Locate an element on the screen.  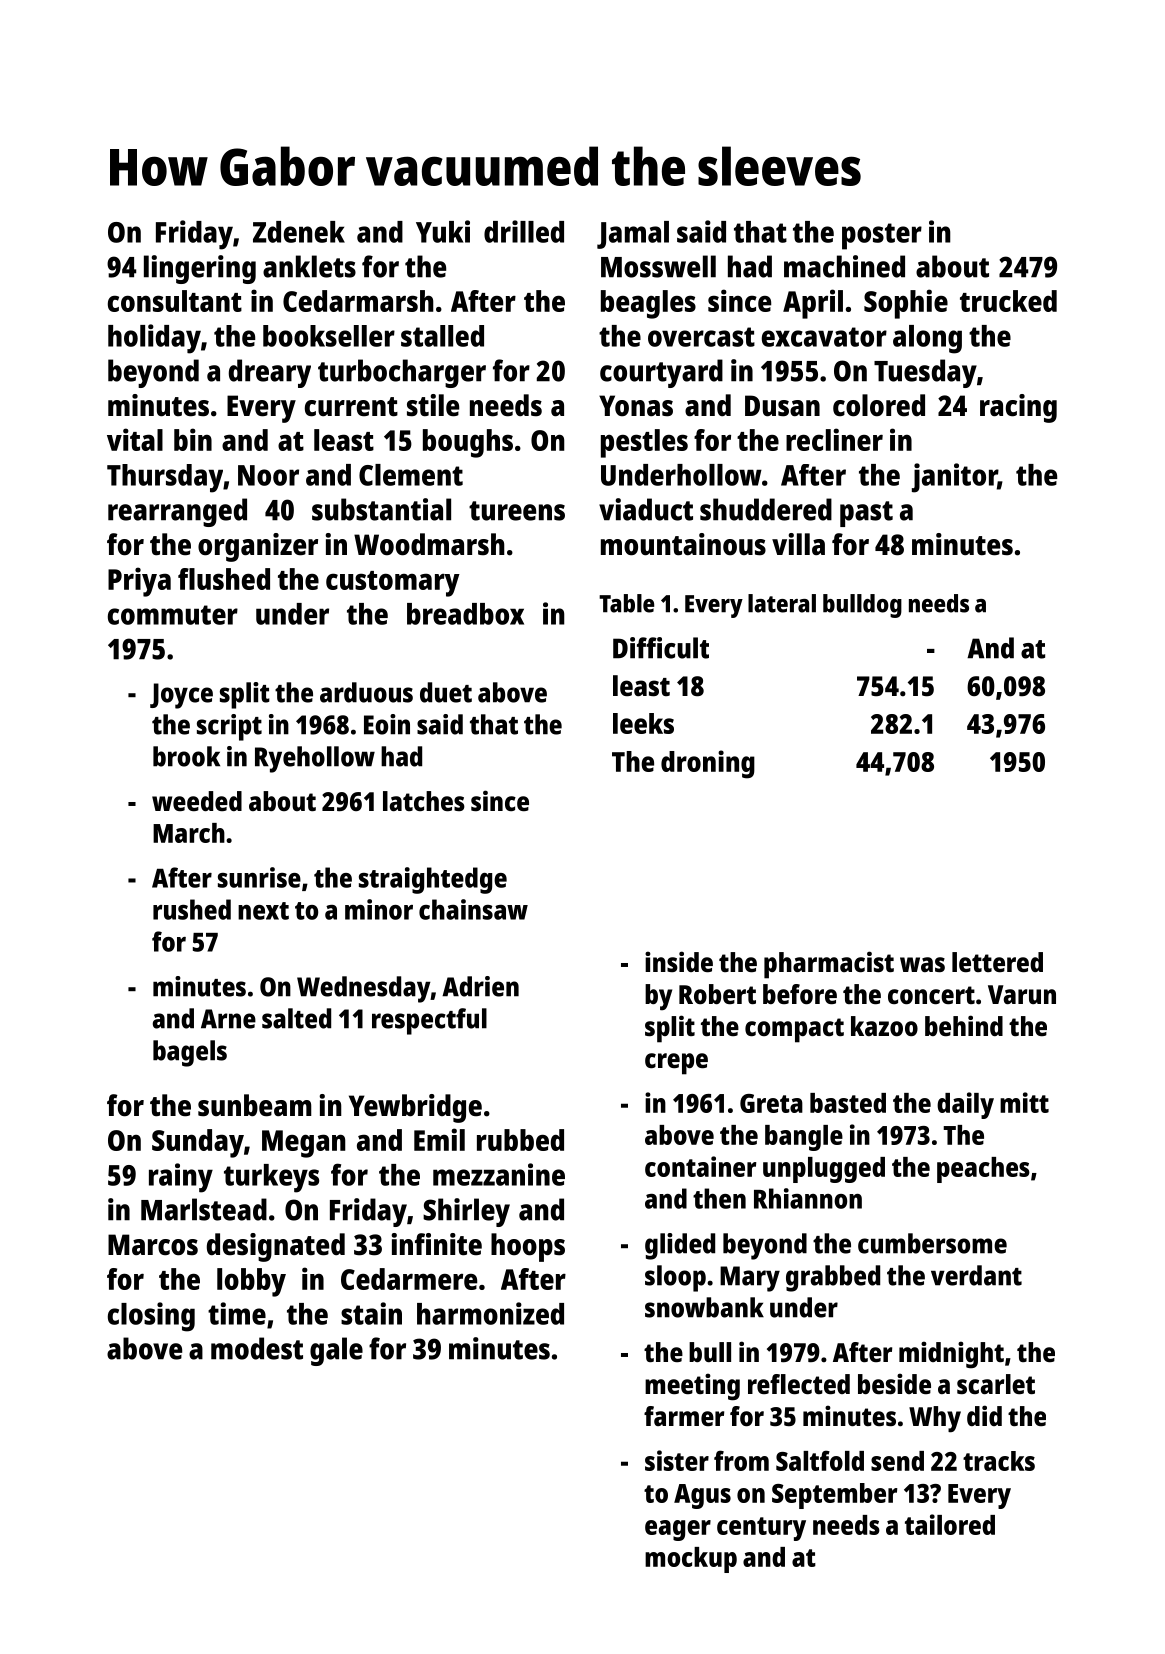
drilled is located at coordinates (524, 231).
